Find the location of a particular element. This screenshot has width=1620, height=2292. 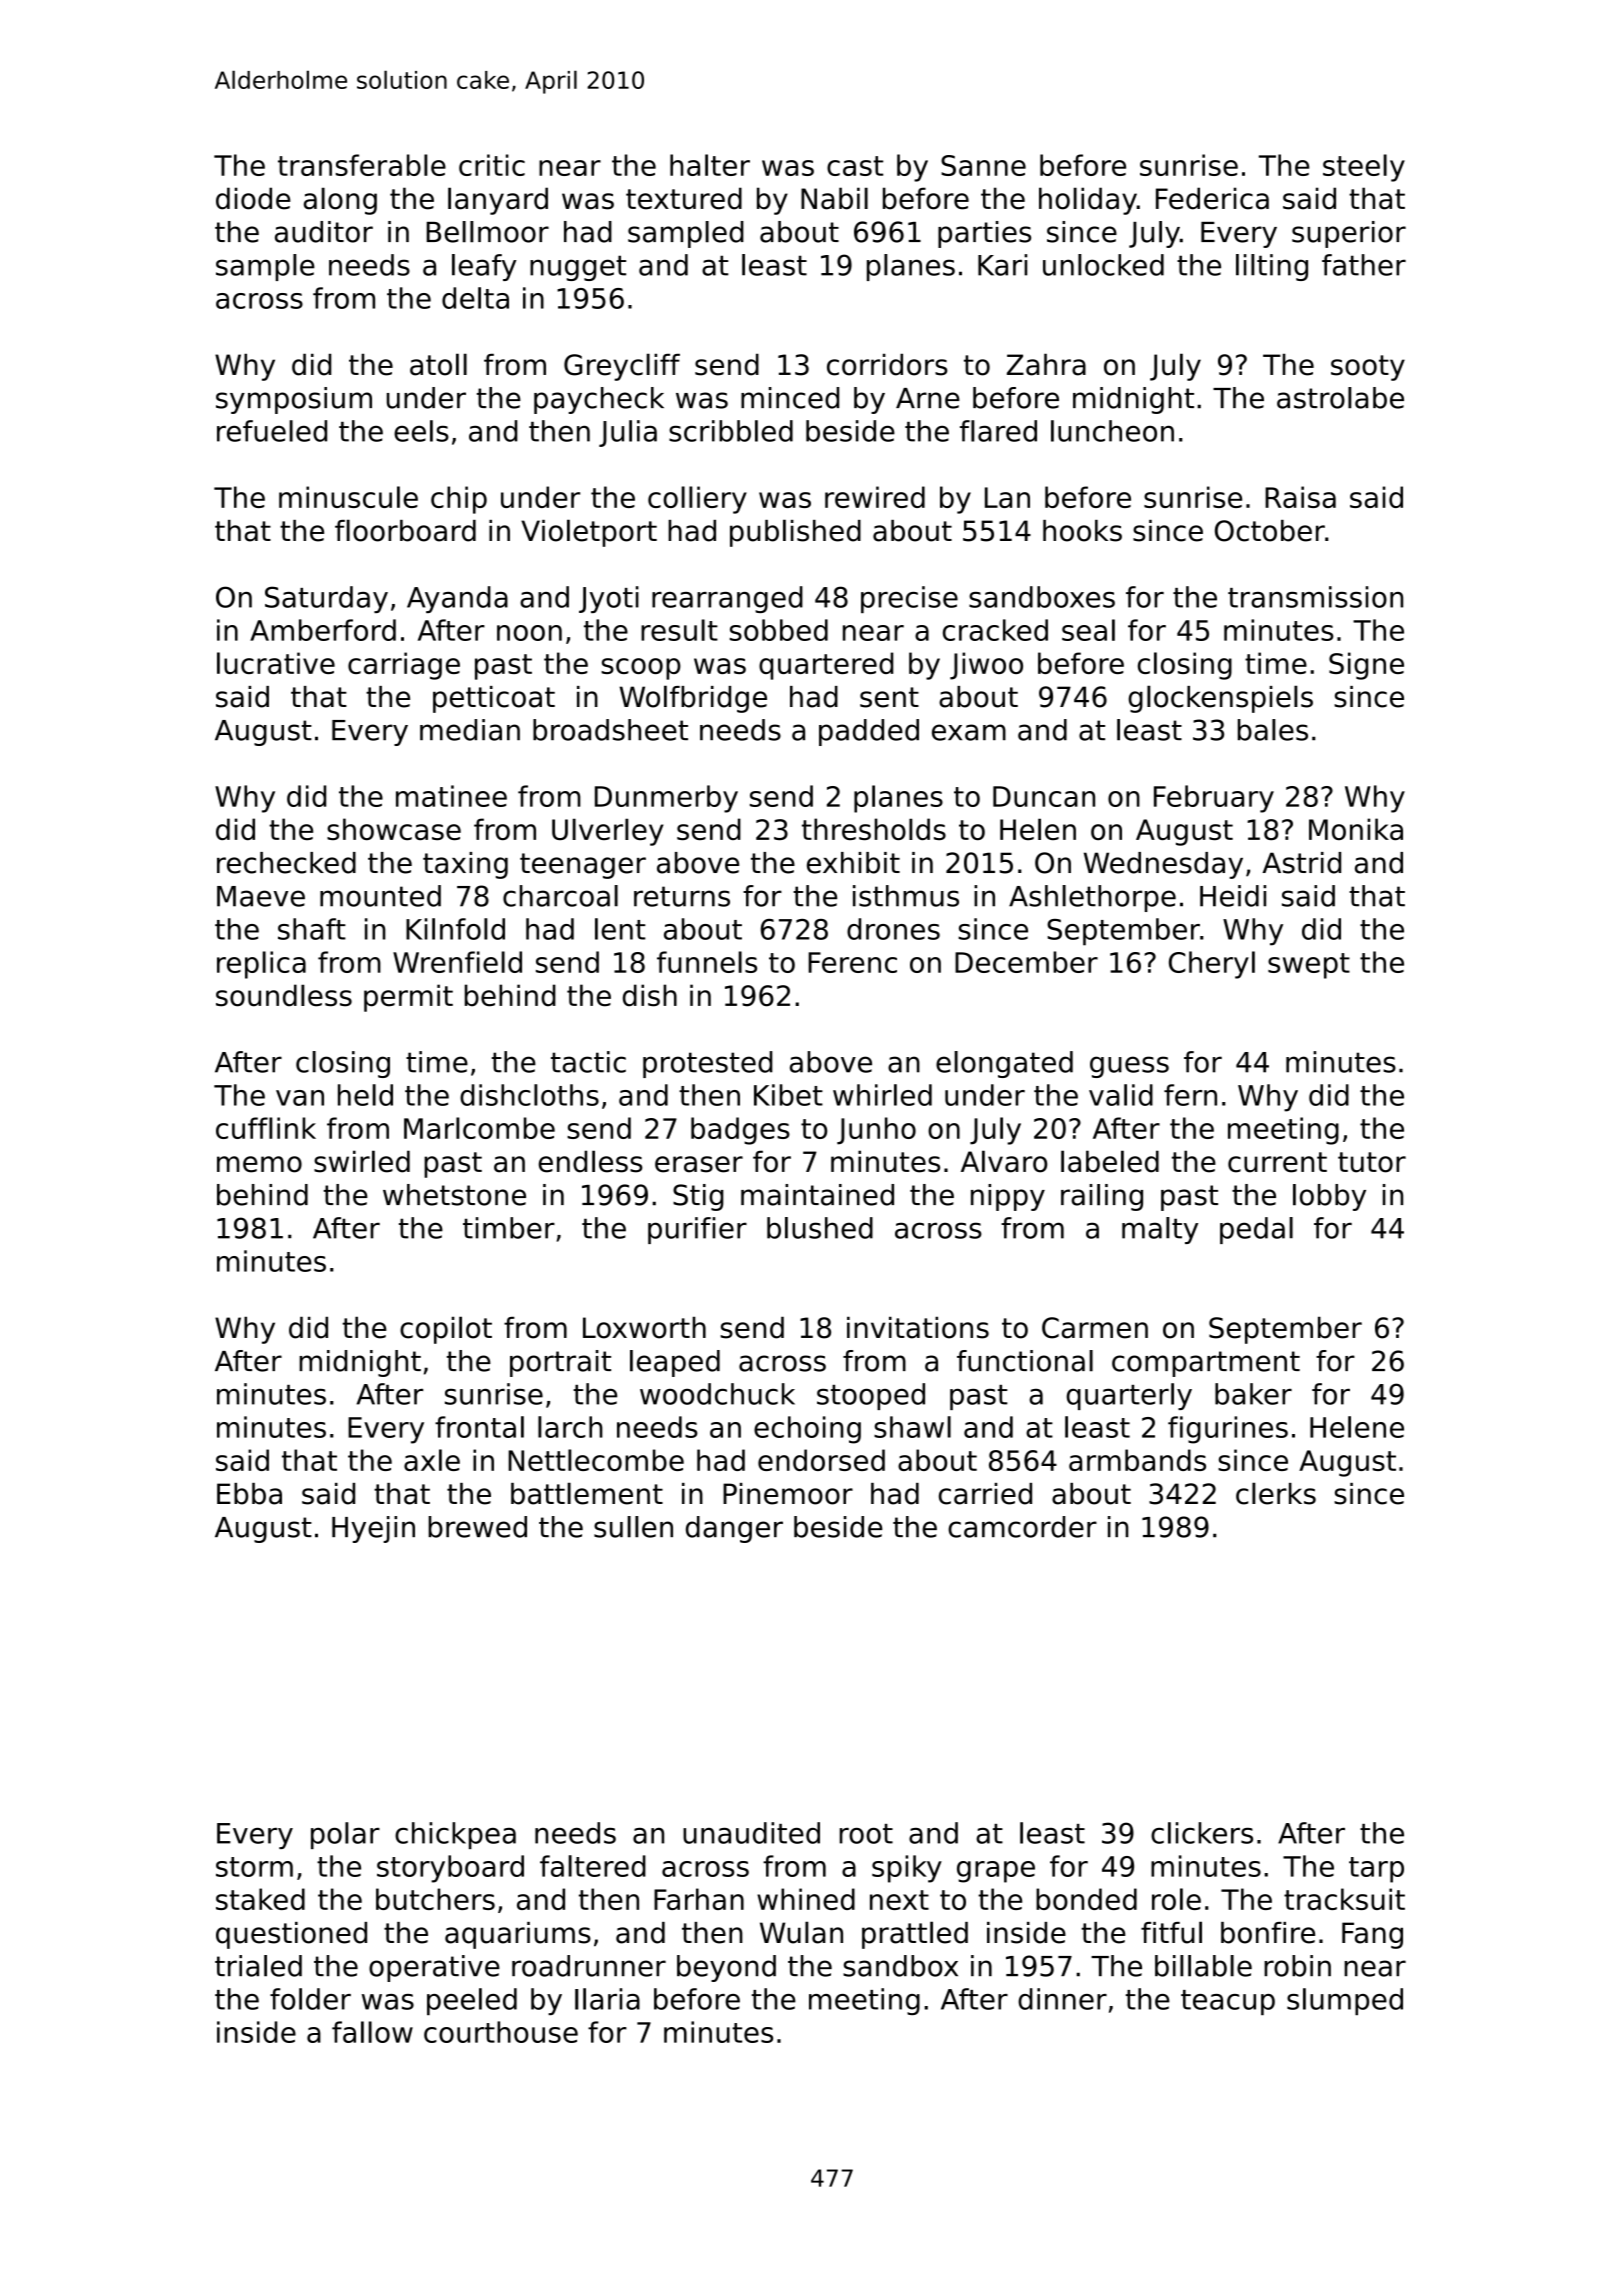

clerks is located at coordinates (1276, 1493).
